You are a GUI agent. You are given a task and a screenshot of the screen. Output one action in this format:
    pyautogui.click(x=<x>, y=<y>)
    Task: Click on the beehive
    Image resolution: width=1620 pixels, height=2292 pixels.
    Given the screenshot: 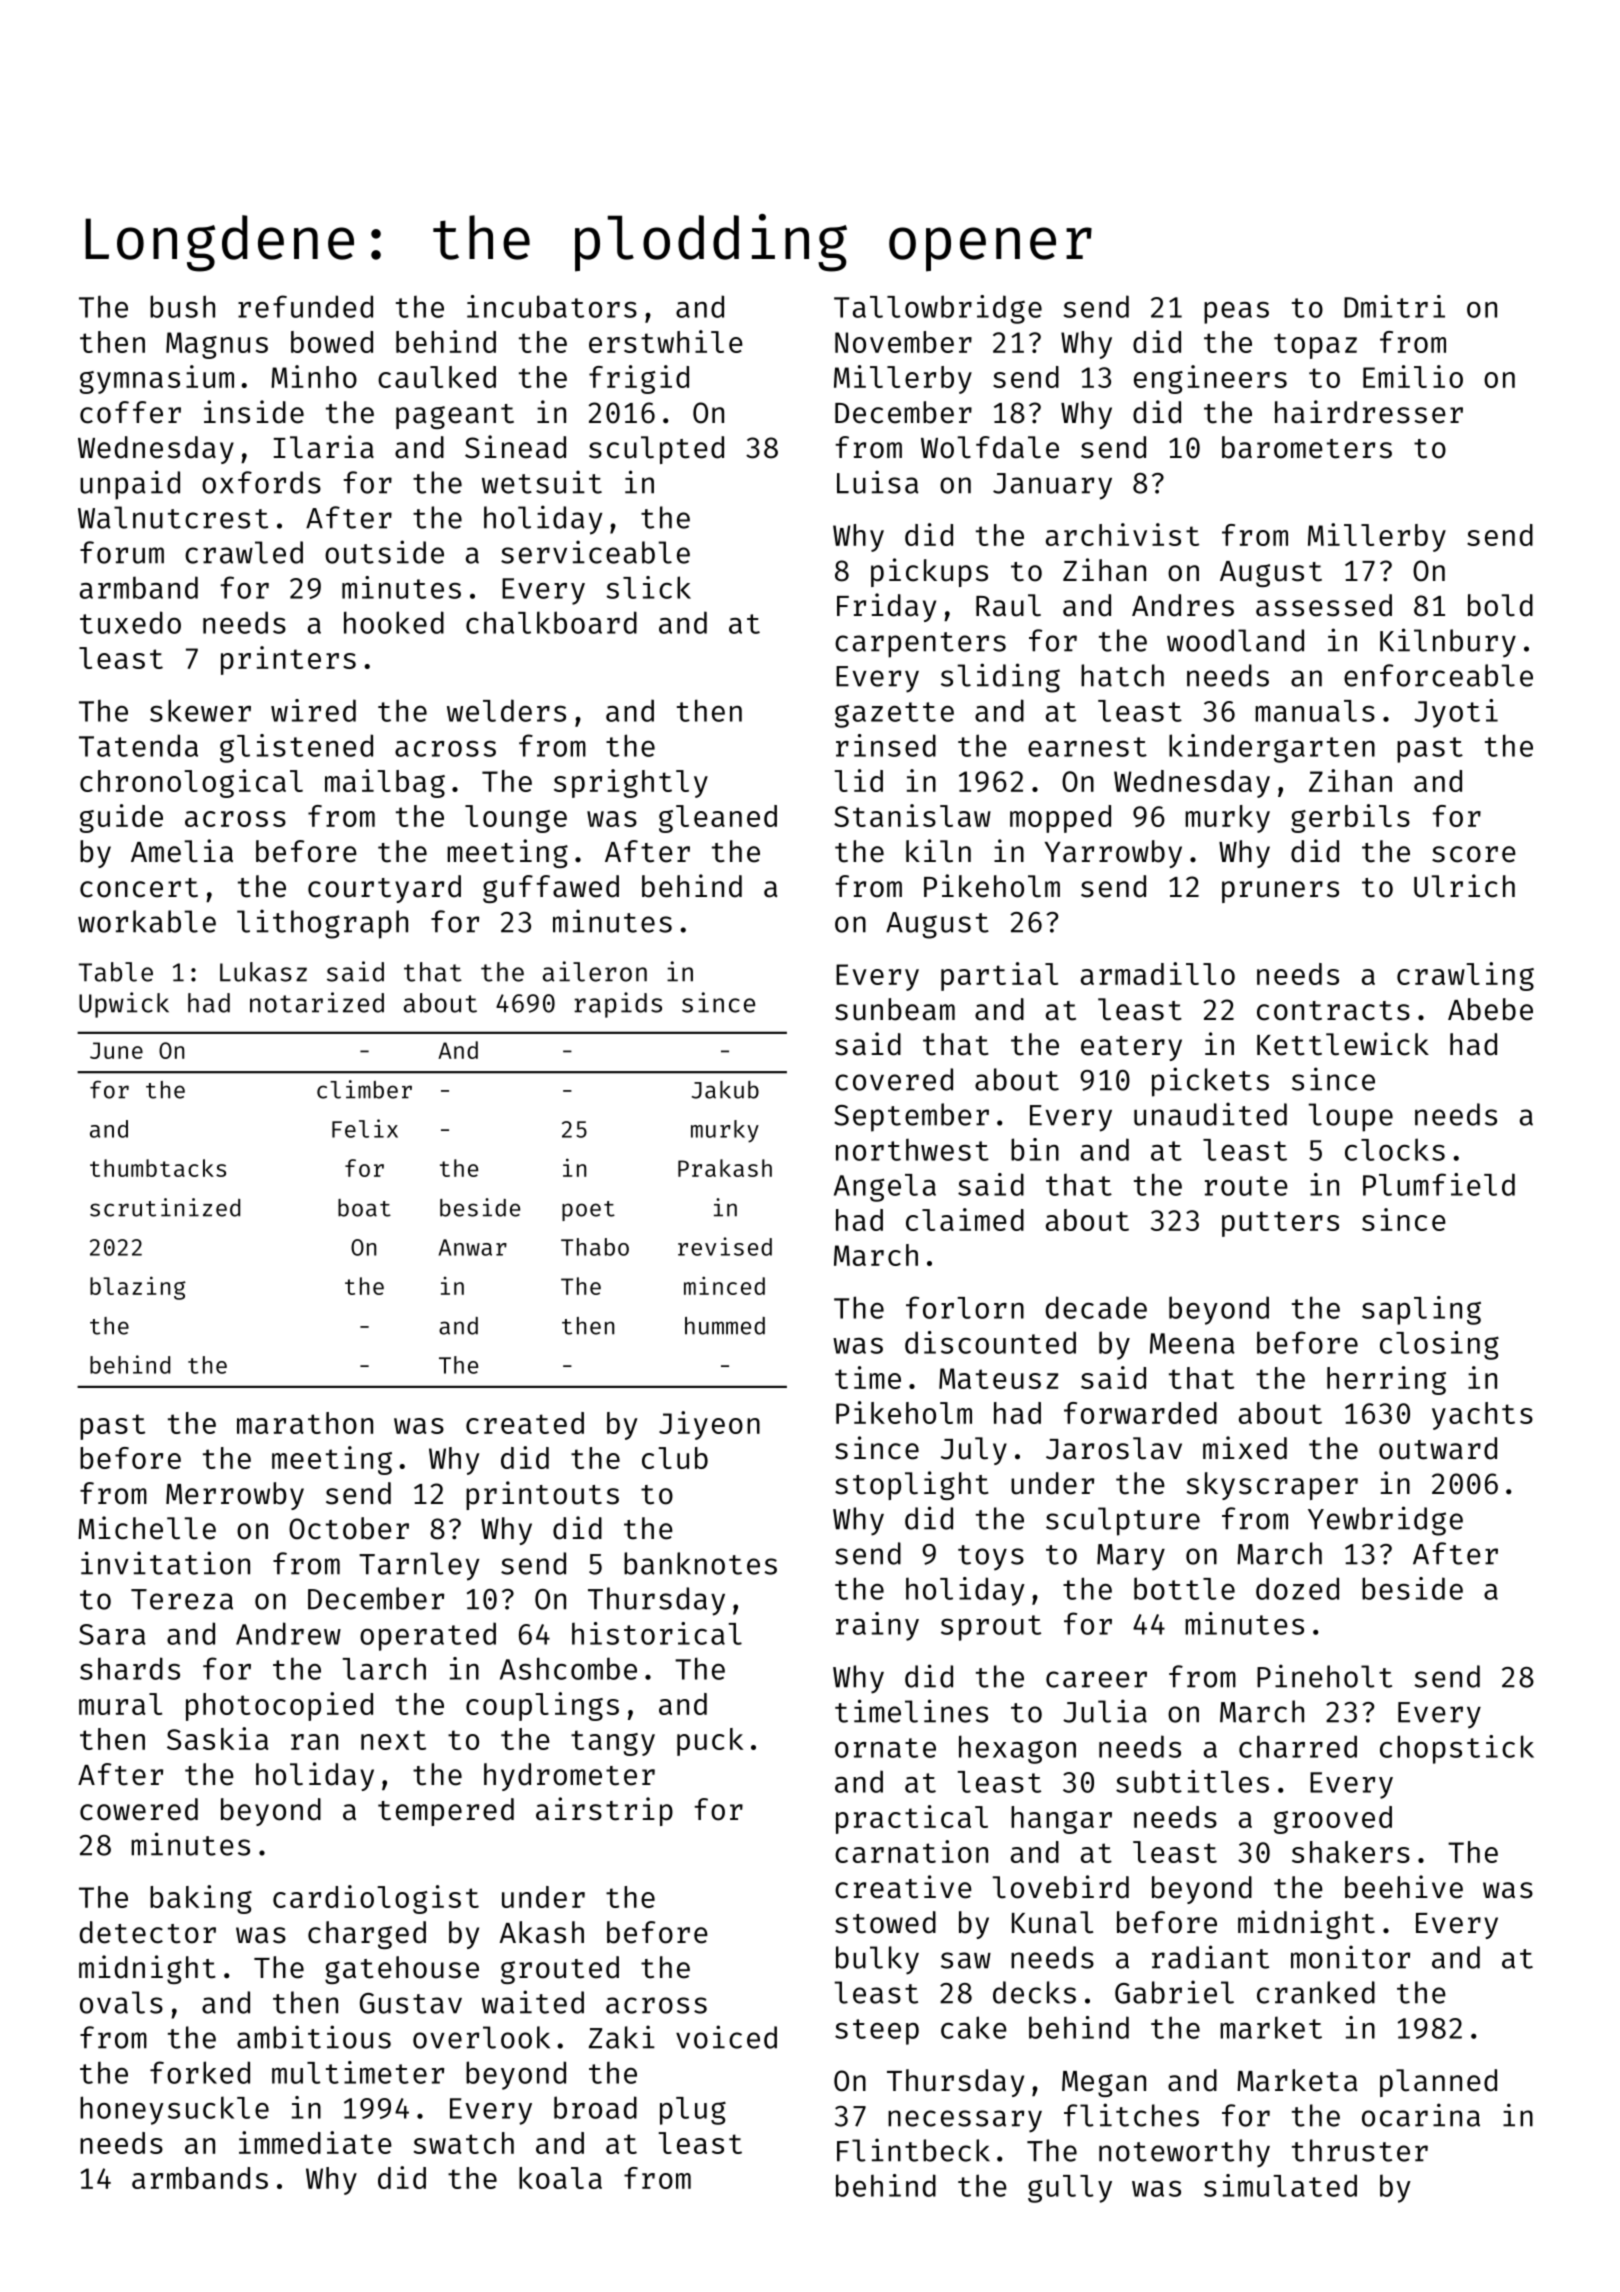 What is the action you would take?
    pyautogui.click(x=1404, y=1887)
